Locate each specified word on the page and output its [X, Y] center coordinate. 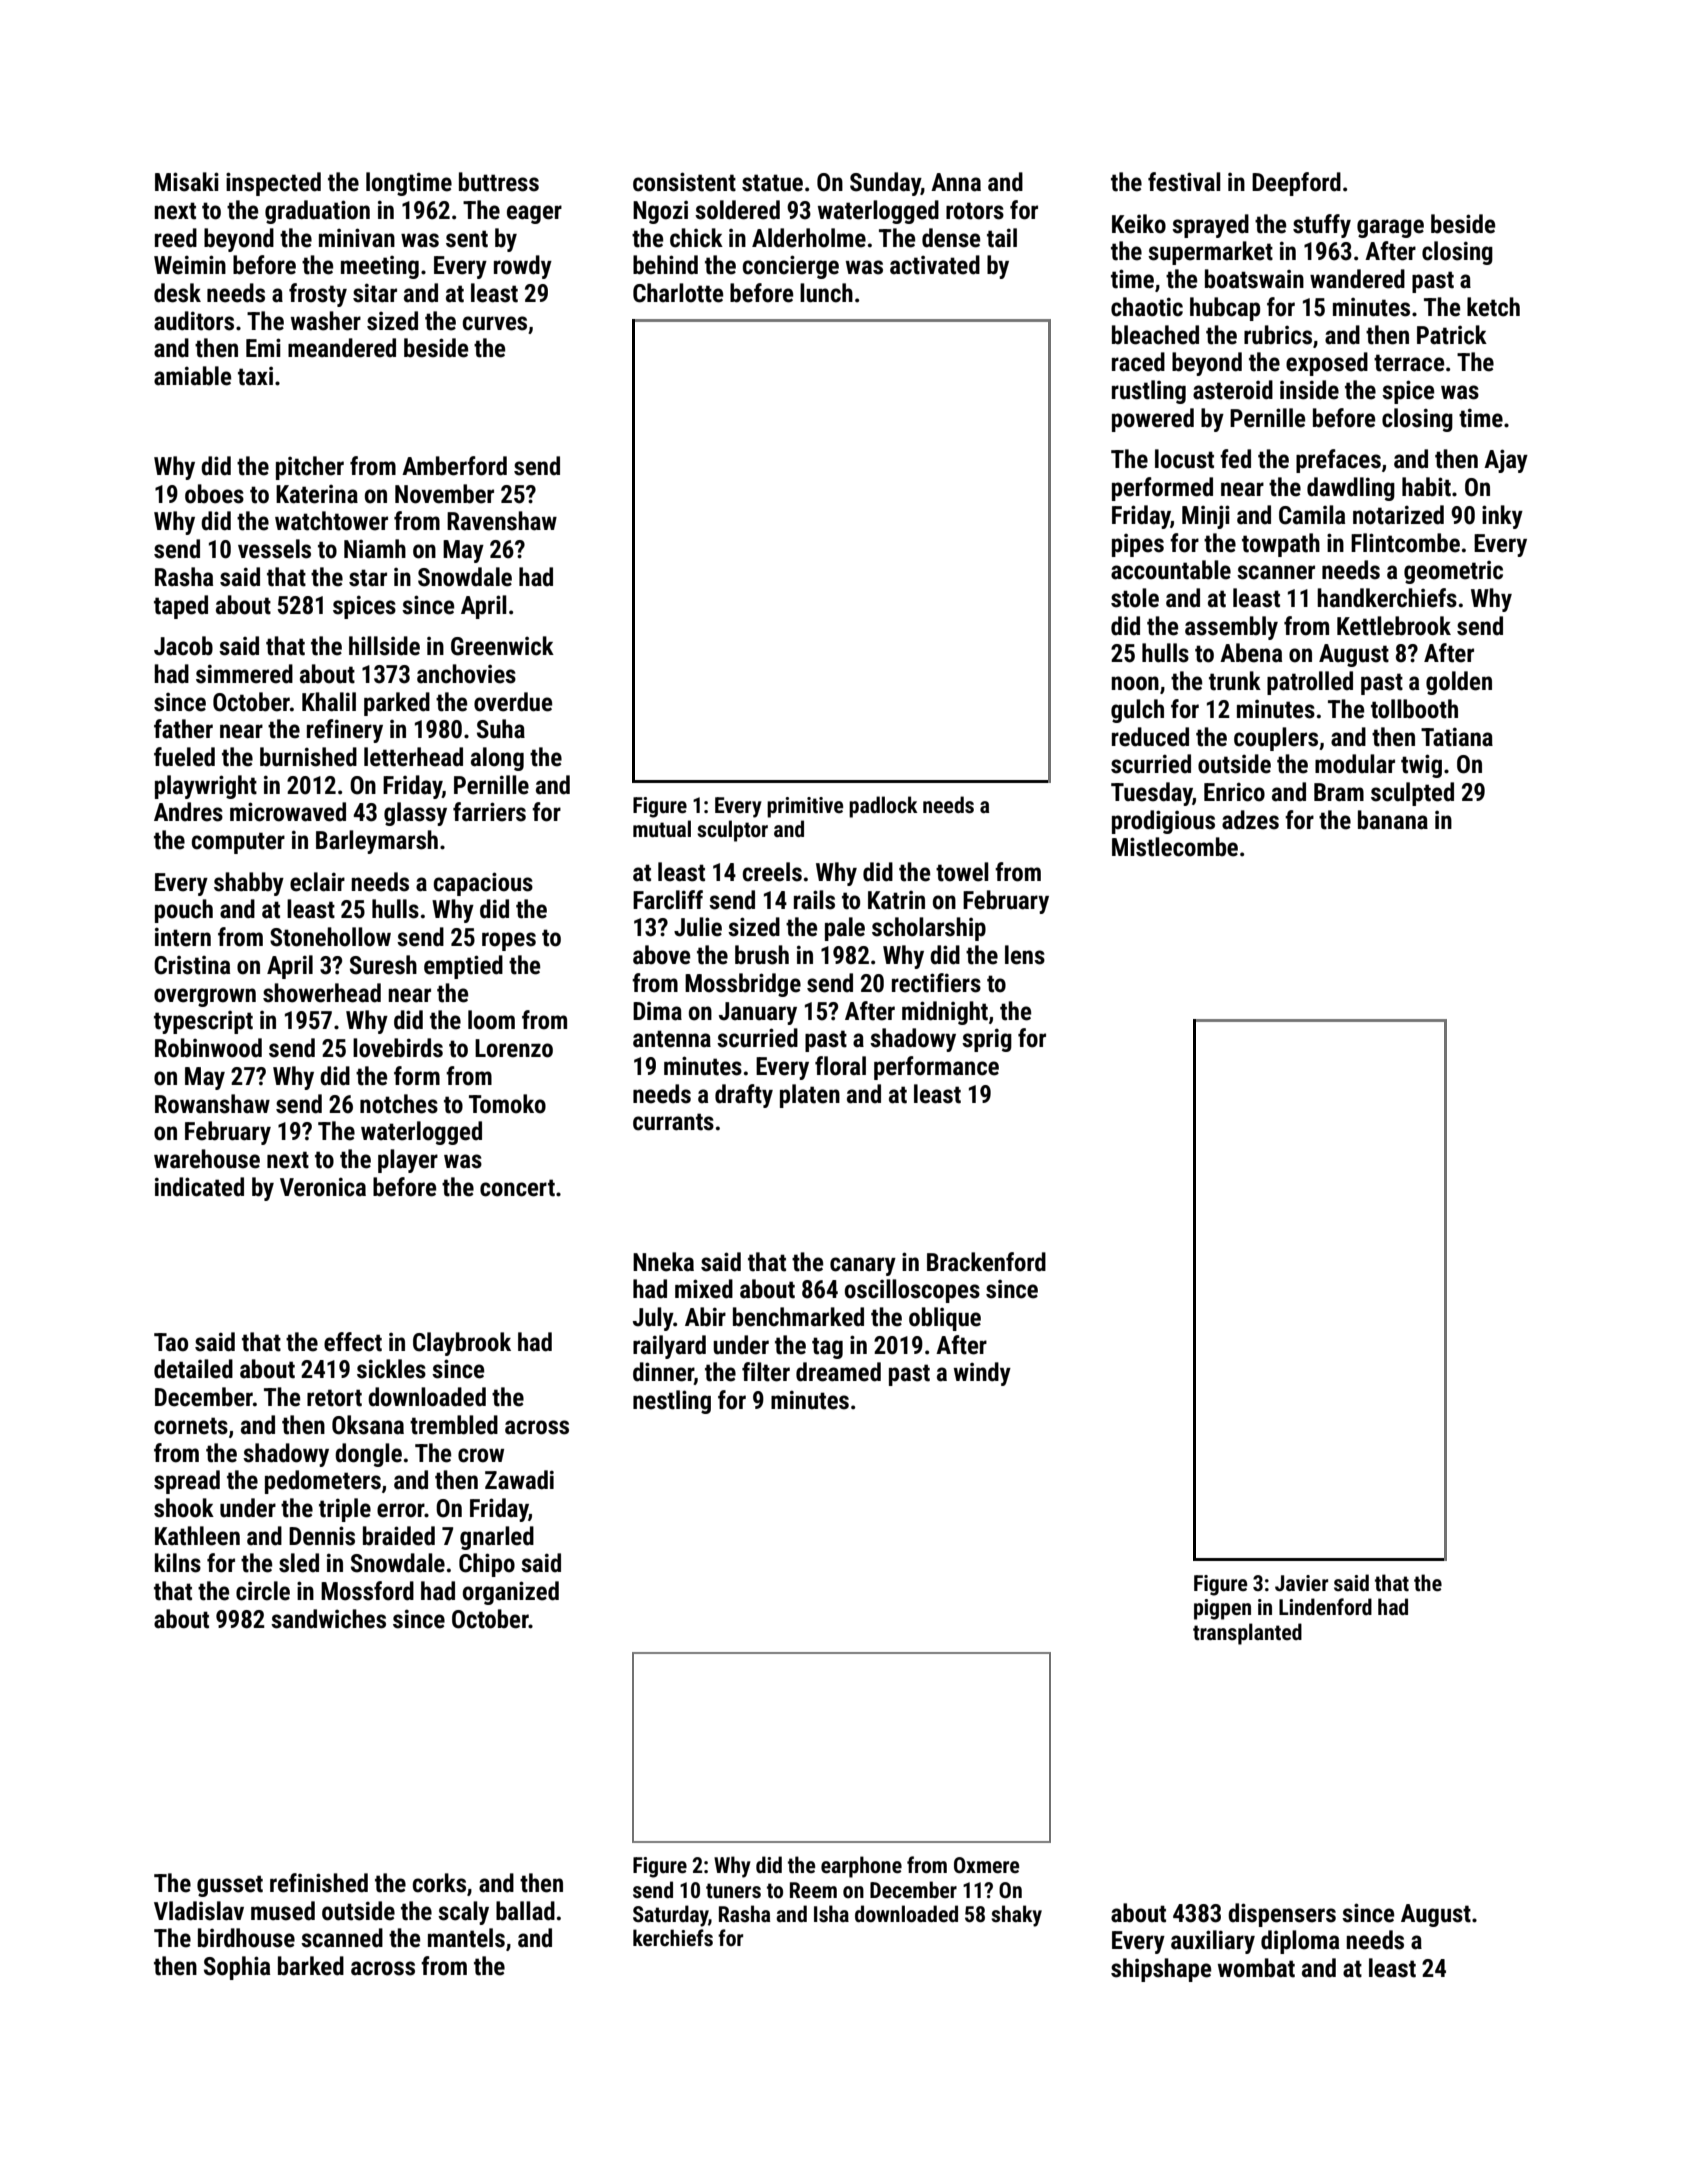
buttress [499, 182]
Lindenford [1325, 1607]
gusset [230, 1886]
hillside [384, 646]
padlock [883, 807]
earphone [861, 1867]
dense [951, 238]
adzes [1250, 820]
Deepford [1296, 184]
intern [183, 937]
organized [511, 1593]
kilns [178, 1563]
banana [1393, 820]
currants [673, 1122]
